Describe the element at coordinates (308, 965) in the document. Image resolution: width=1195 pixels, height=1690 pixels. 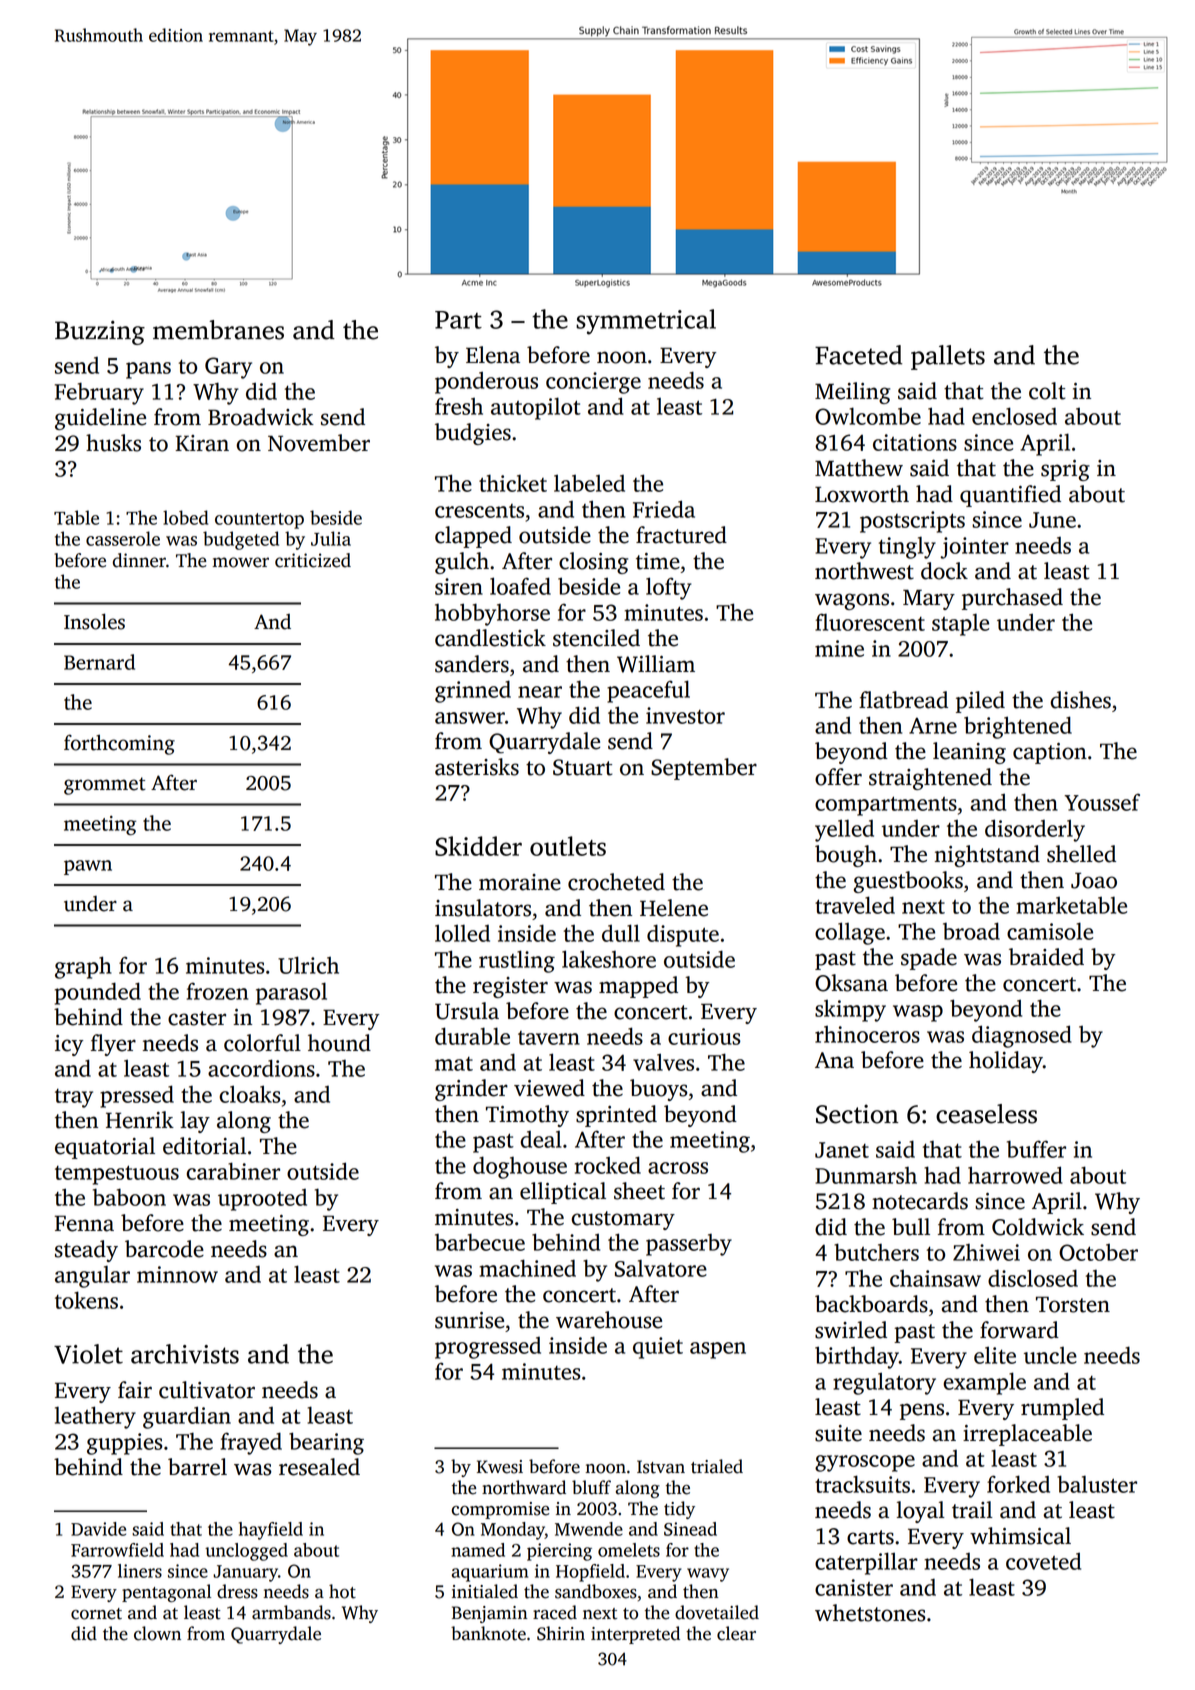
I see `Ulrich` at that location.
